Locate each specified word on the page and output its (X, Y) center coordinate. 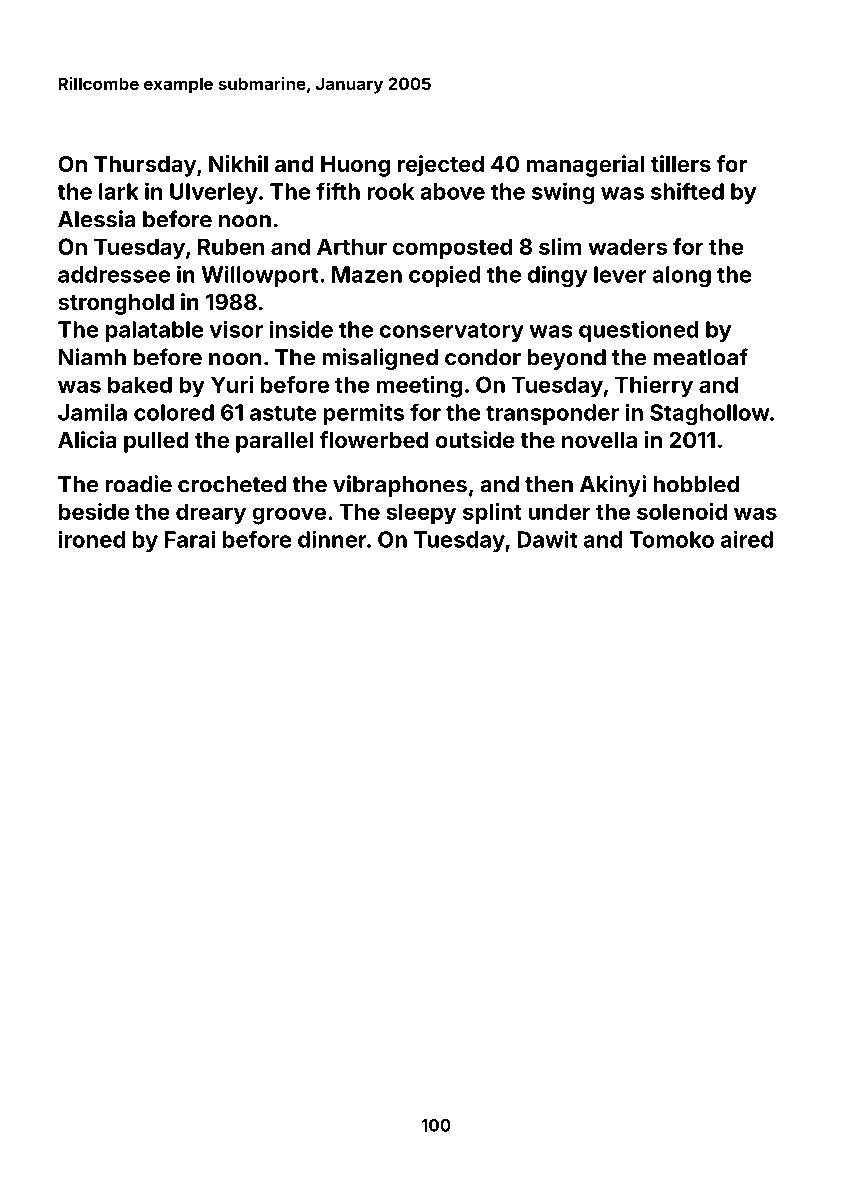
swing (563, 193)
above (452, 191)
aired (747, 539)
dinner (332, 539)
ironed (92, 539)
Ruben (231, 246)
